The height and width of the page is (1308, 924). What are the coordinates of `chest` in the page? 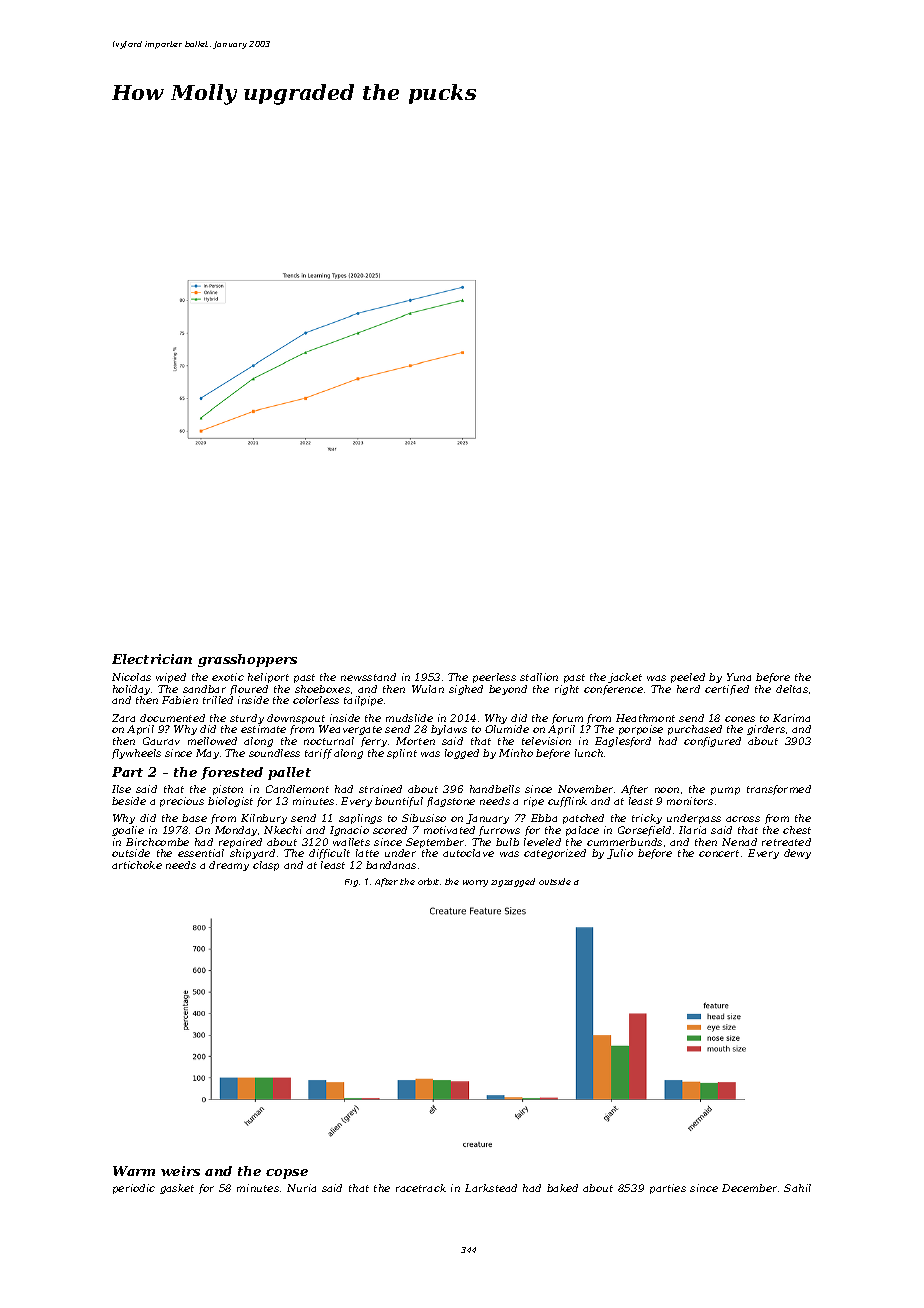 It's located at (797, 830).
